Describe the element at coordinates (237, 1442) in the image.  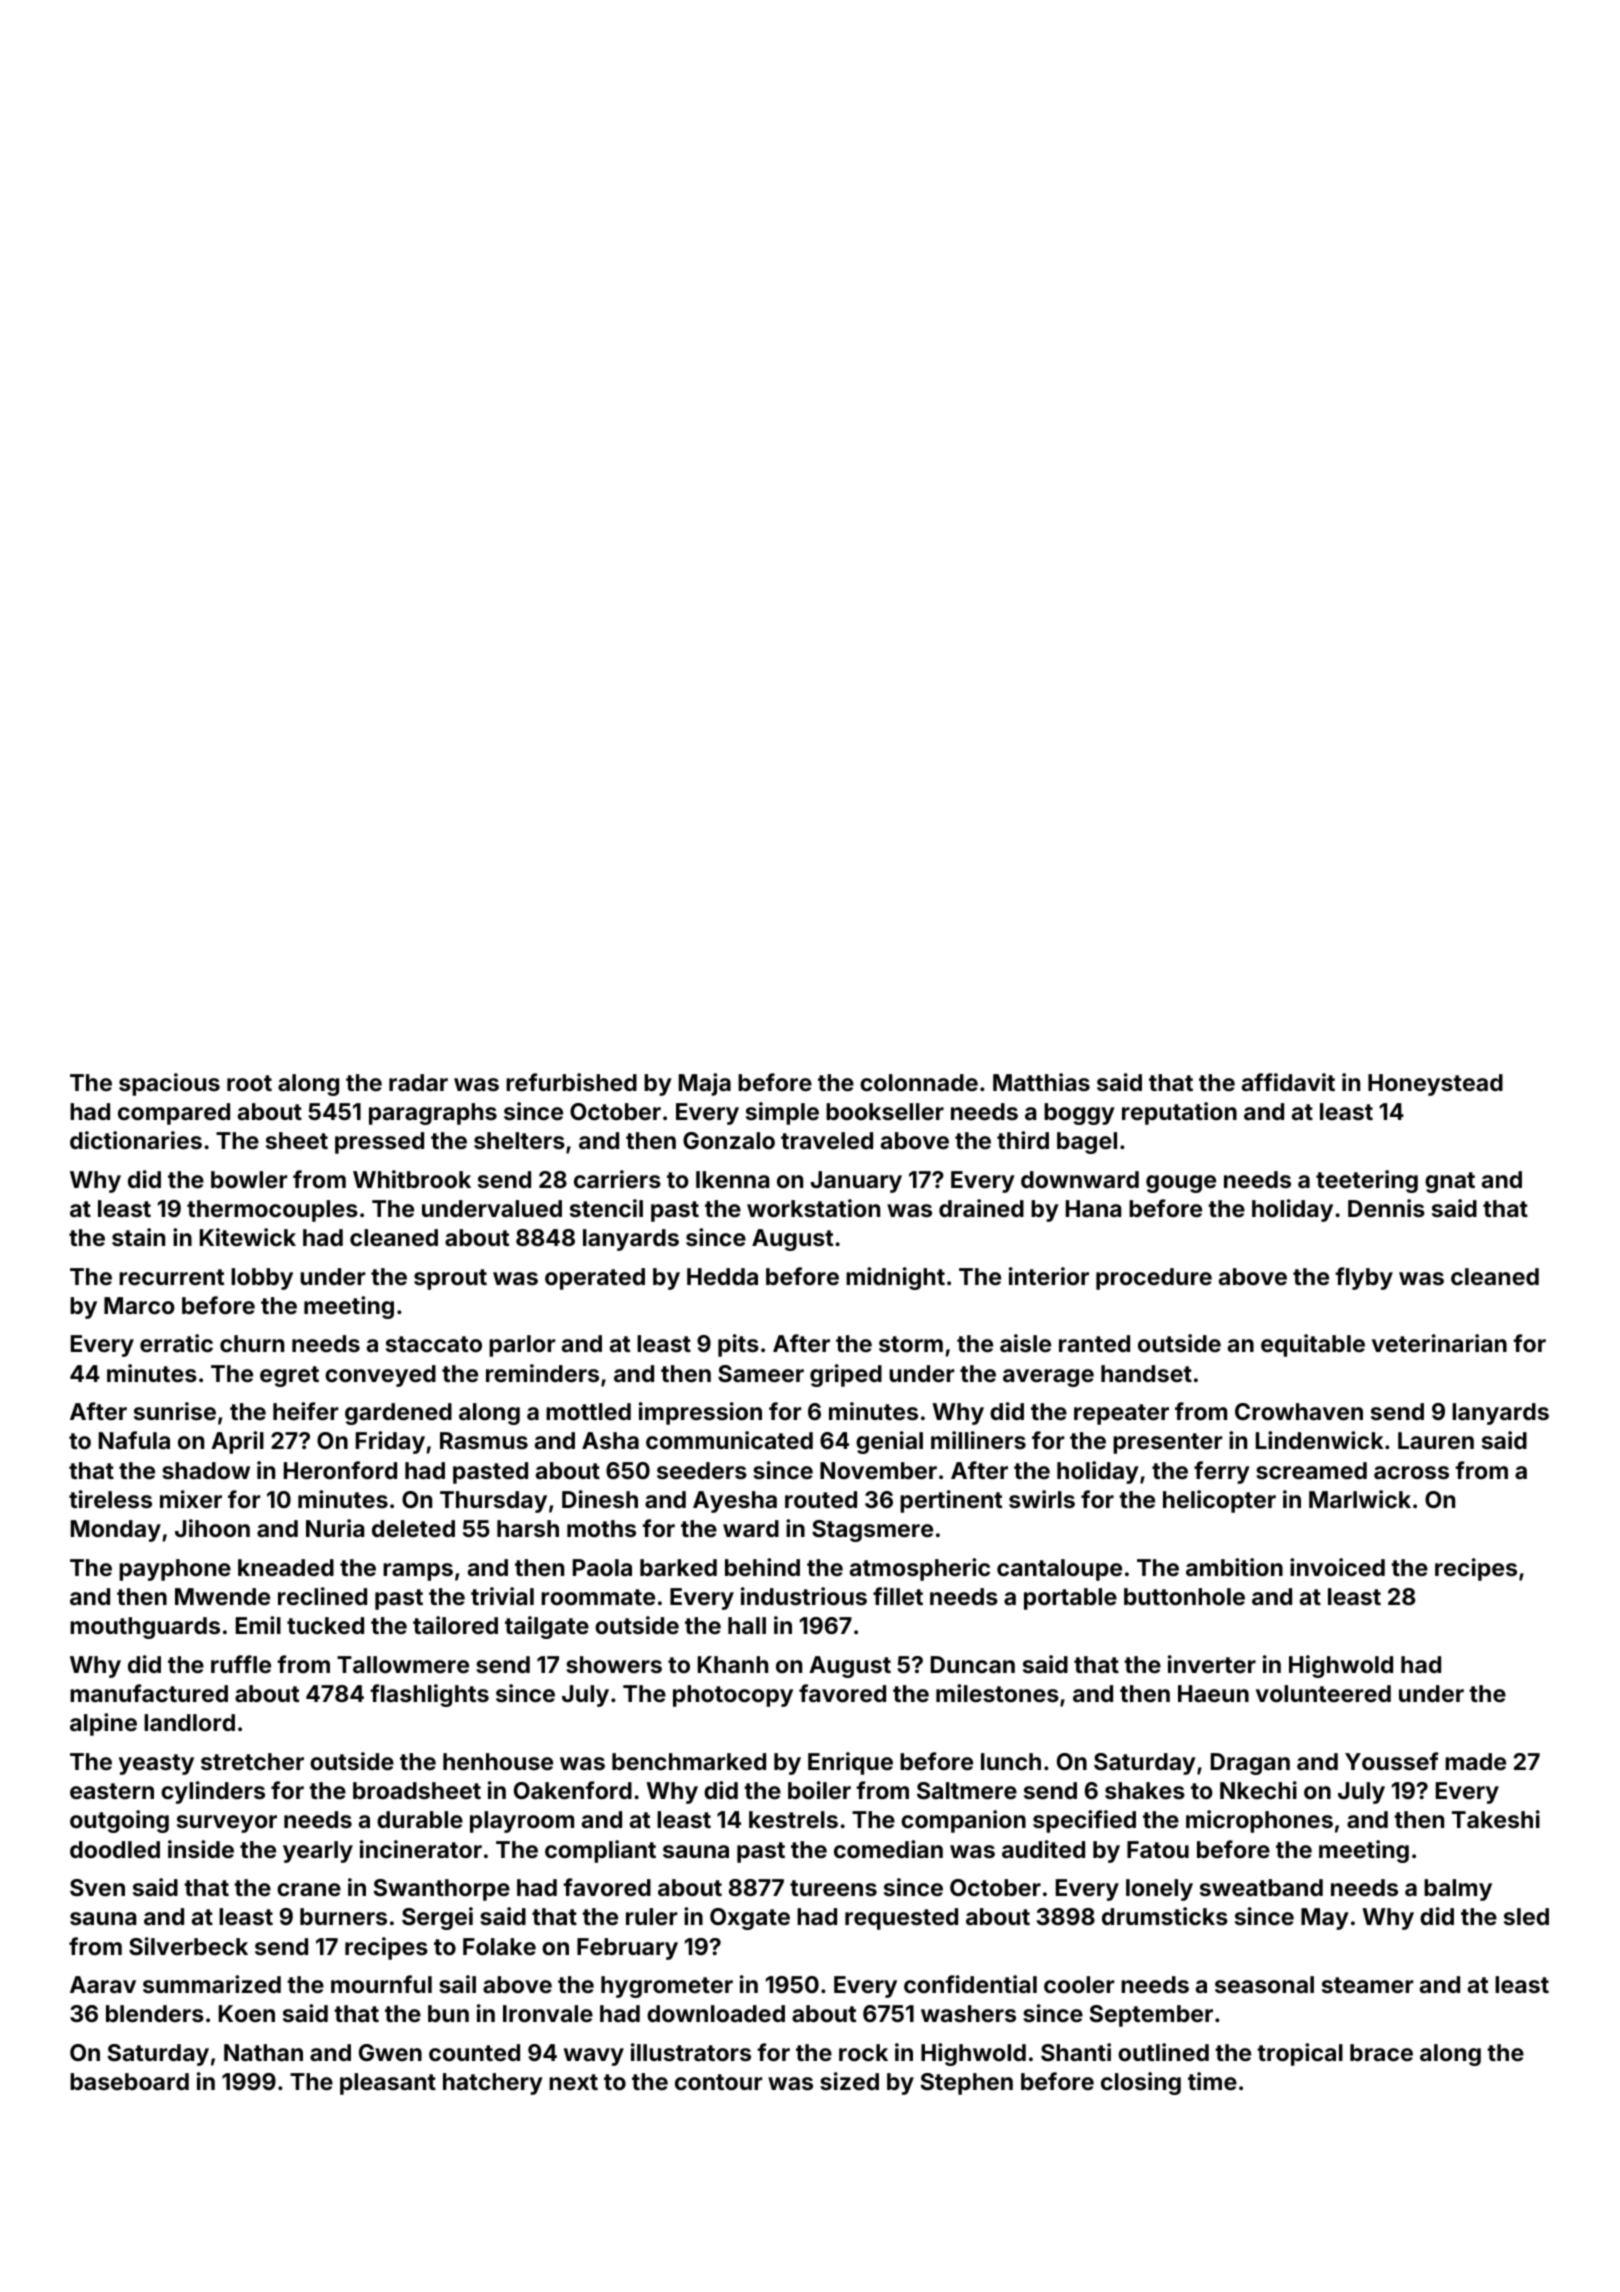
I see `April` at that location.
